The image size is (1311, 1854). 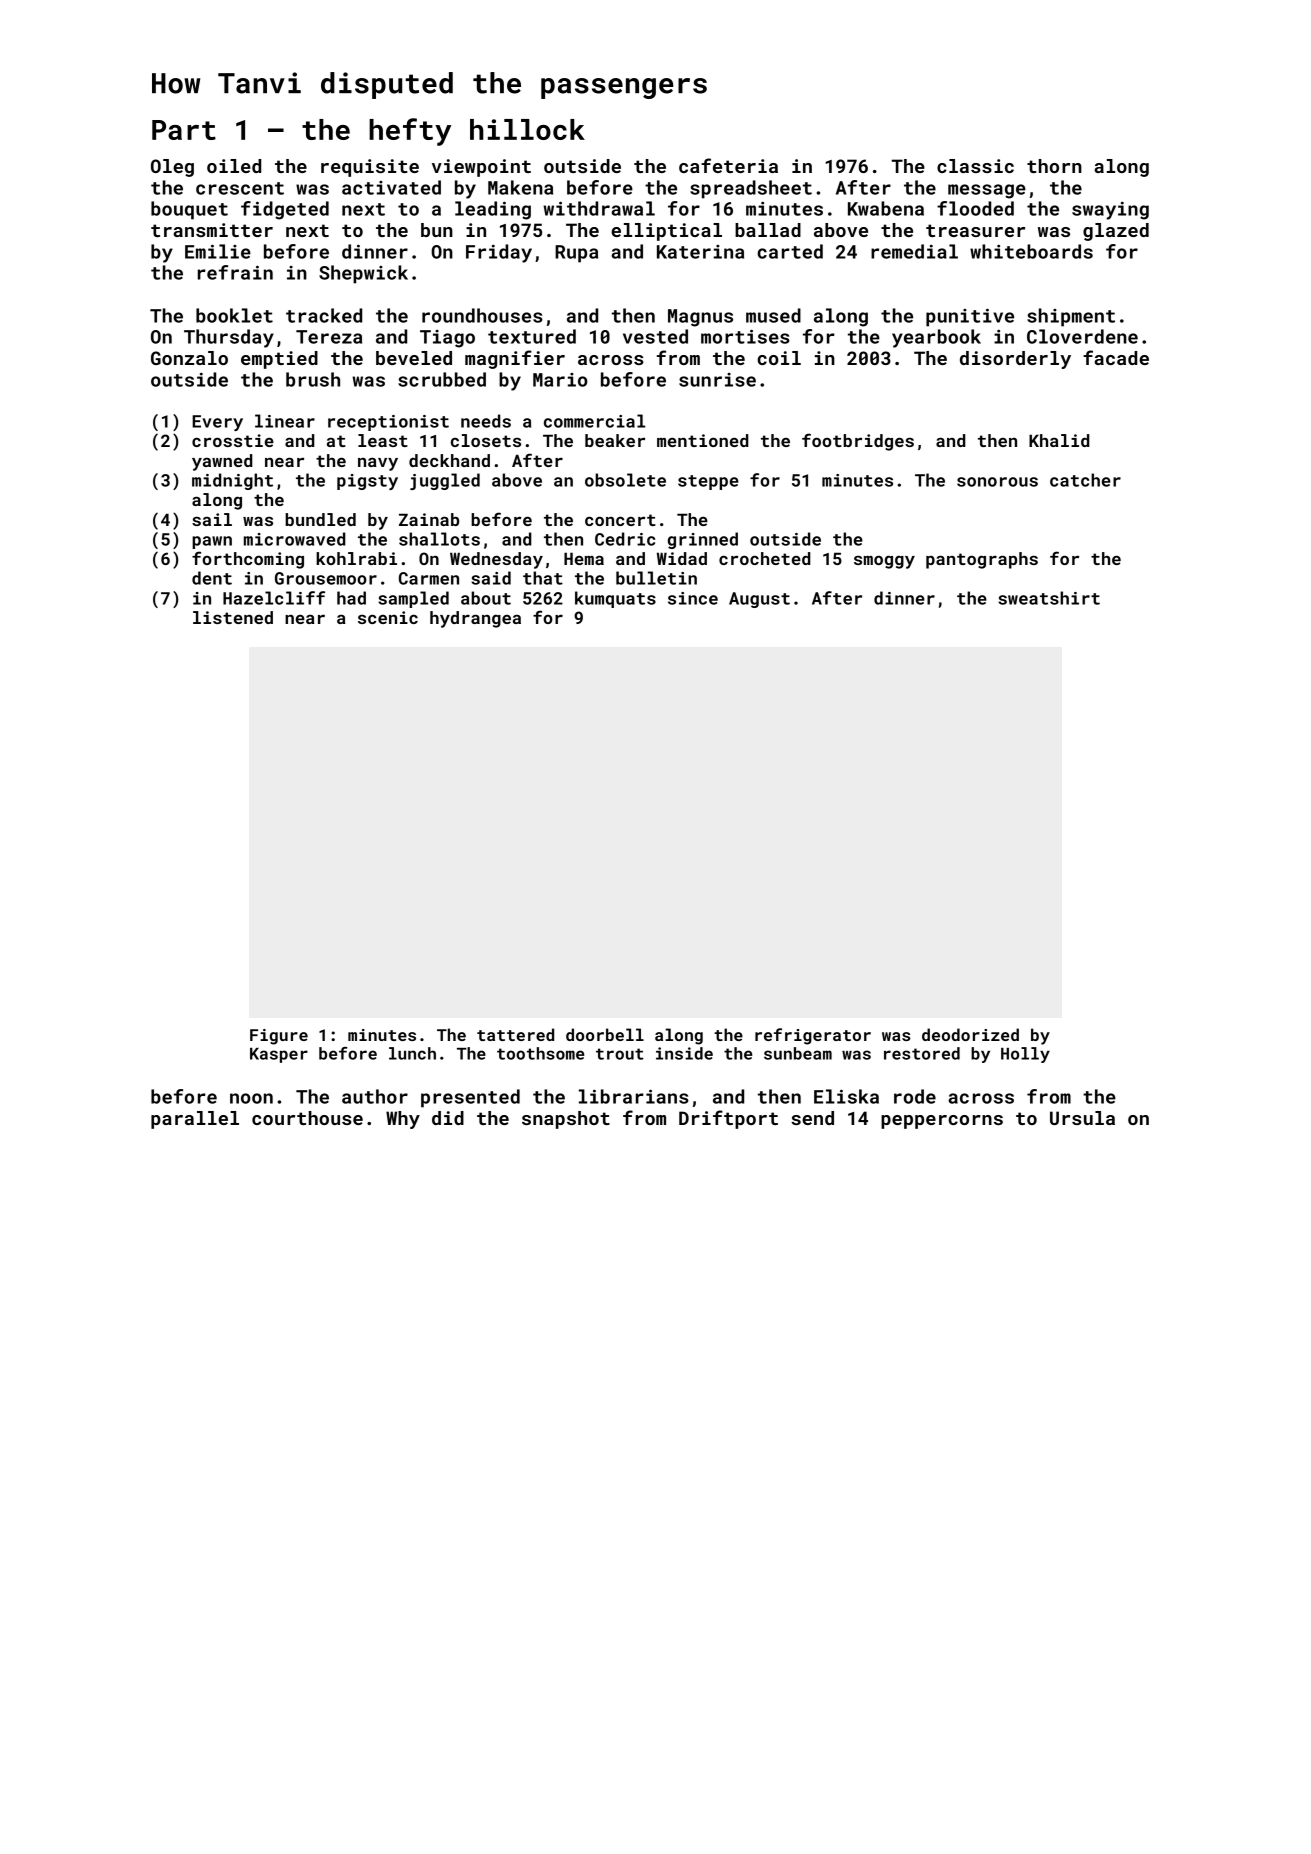 I want to click on classic, so click(x=975, y=166).
